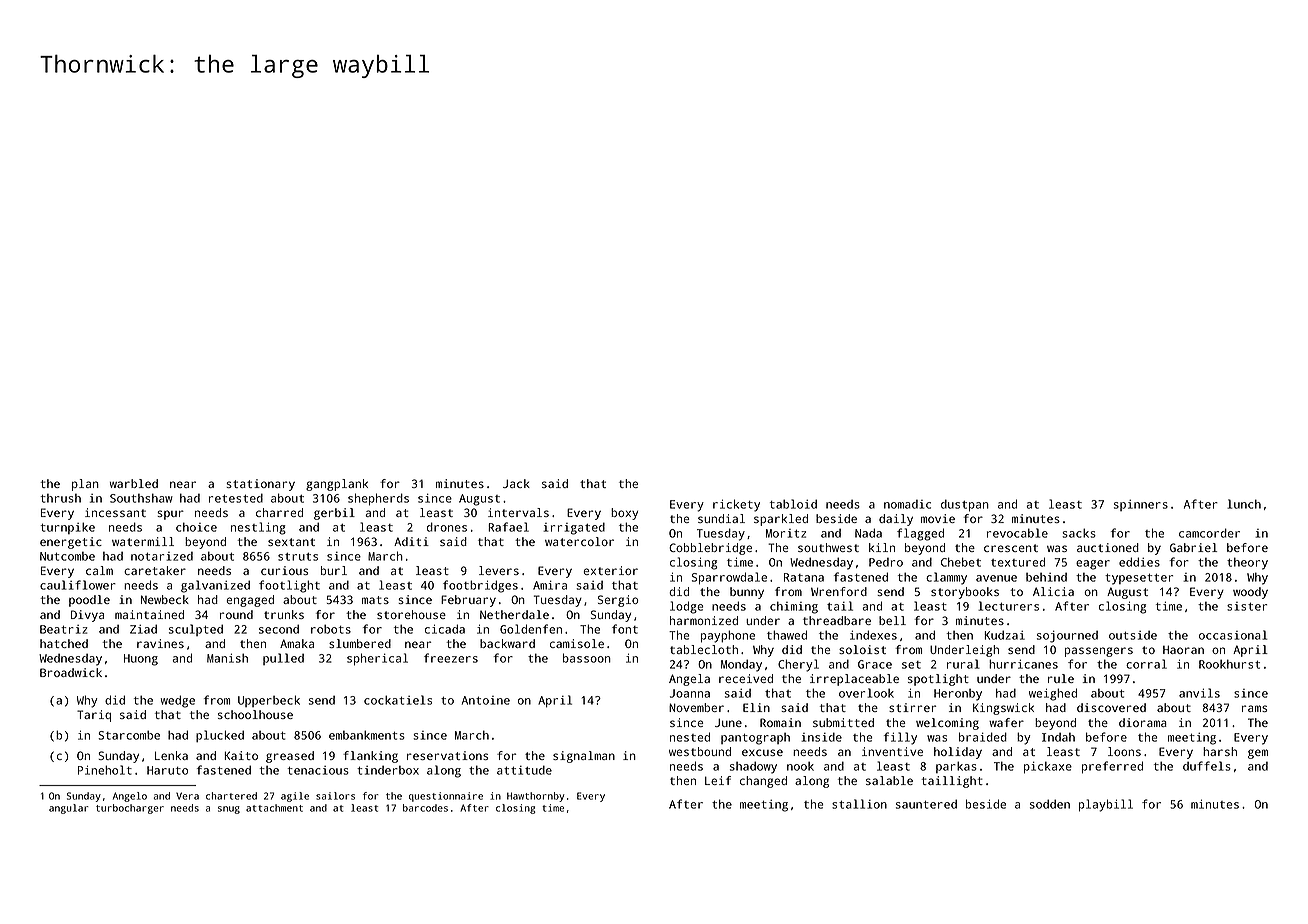 This image has height=924, width=1308. I want to click on Ratana, so click(804, 577).
